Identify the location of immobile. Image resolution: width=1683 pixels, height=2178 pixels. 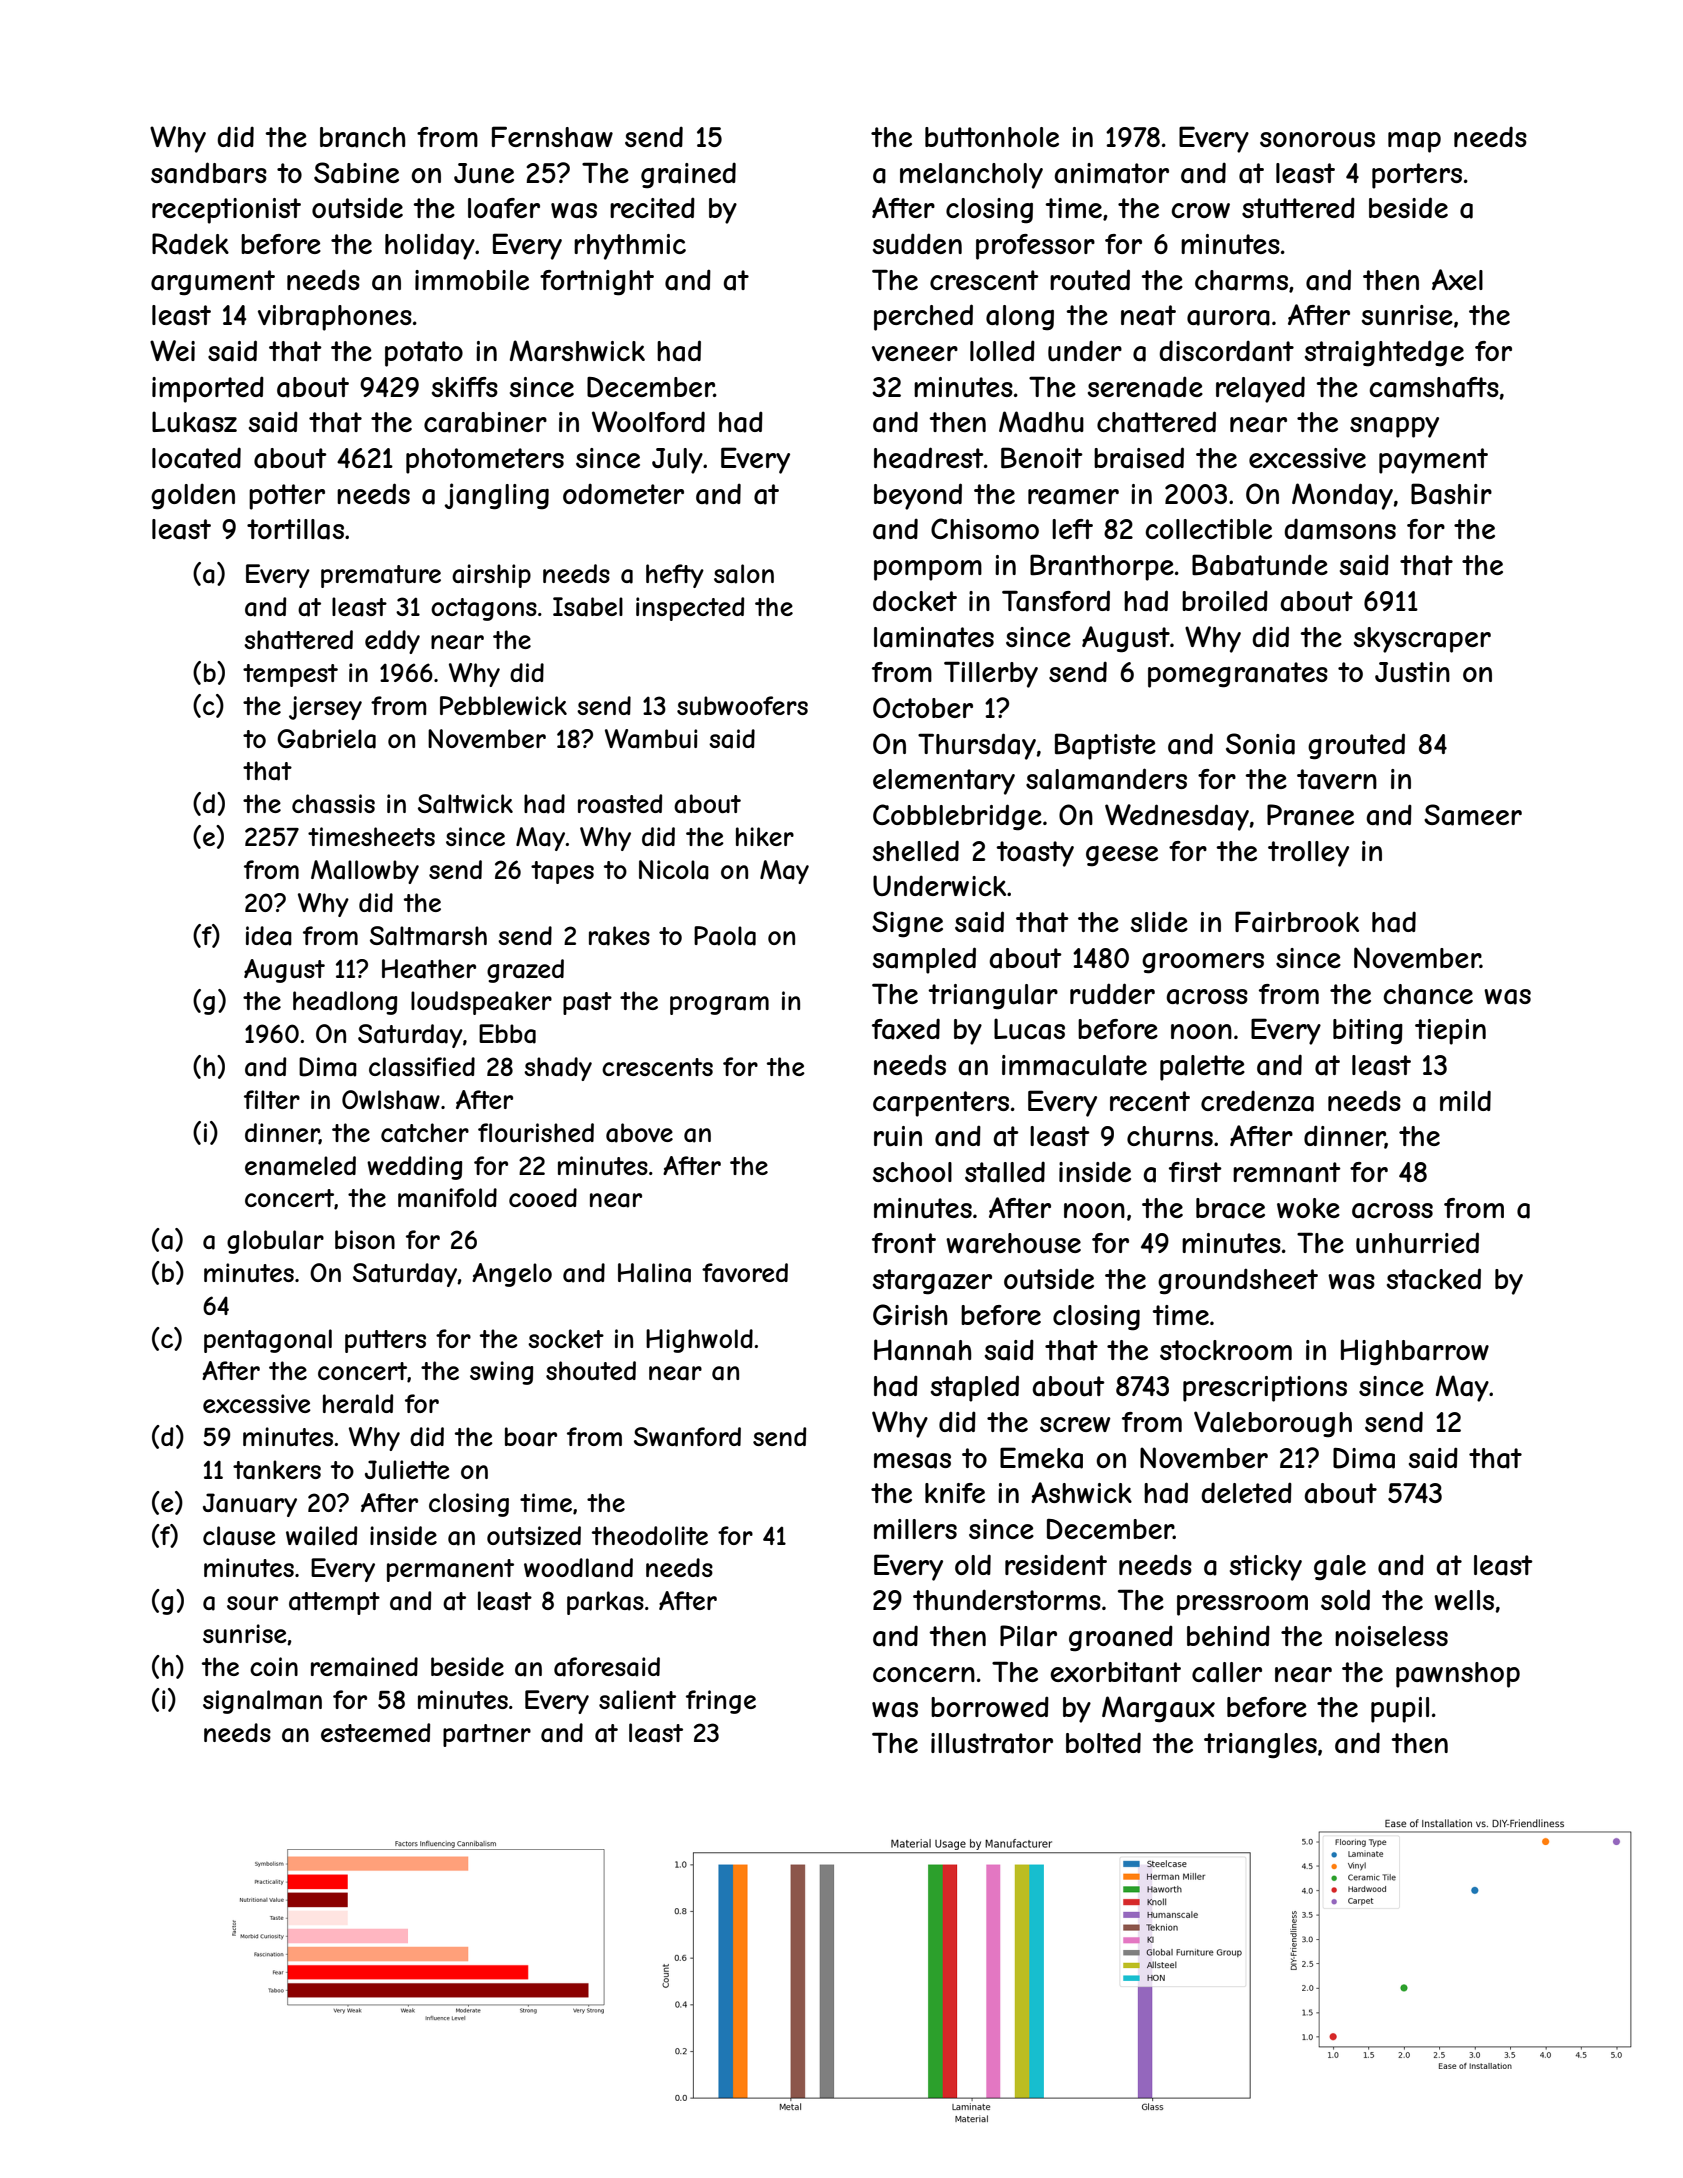
(472, 280).
